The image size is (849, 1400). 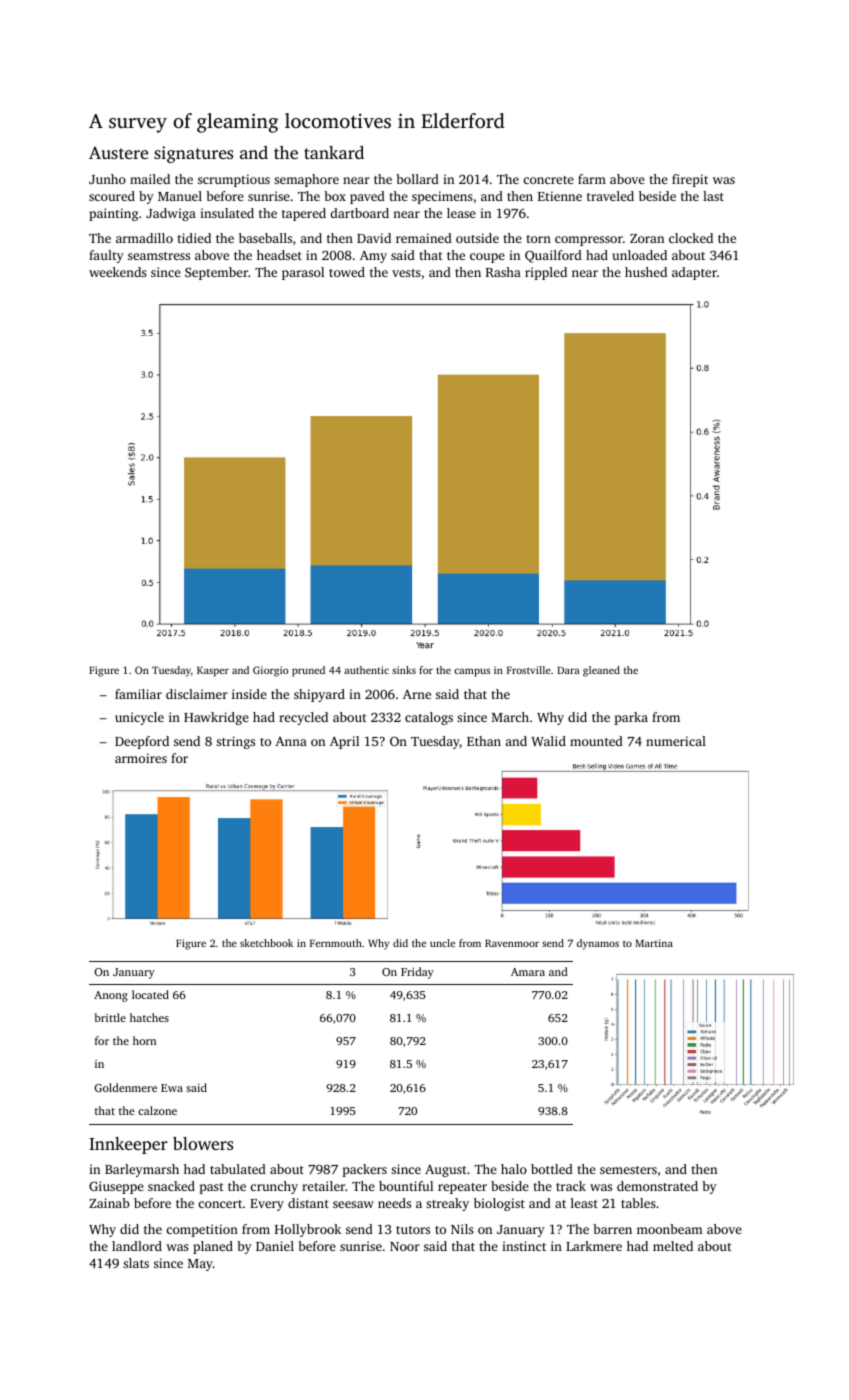 What do you see at coordinates (304, 214) in the screenshot?
I see `tapered` at bounding box center [304, 214].
